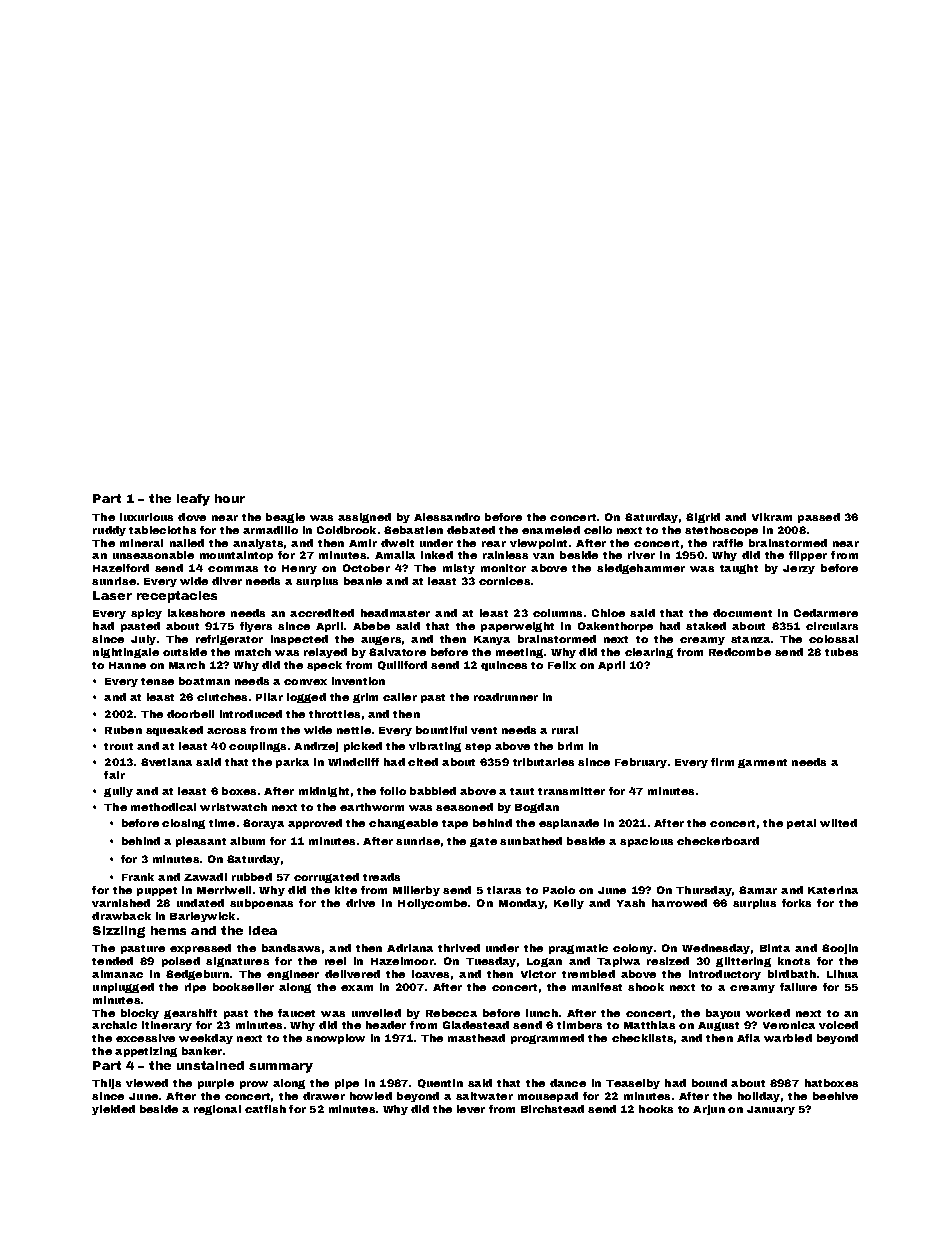  What do you see at coordinates (247, 841) in the screenshot?
I see `album` at bounding box center [247, 841].
